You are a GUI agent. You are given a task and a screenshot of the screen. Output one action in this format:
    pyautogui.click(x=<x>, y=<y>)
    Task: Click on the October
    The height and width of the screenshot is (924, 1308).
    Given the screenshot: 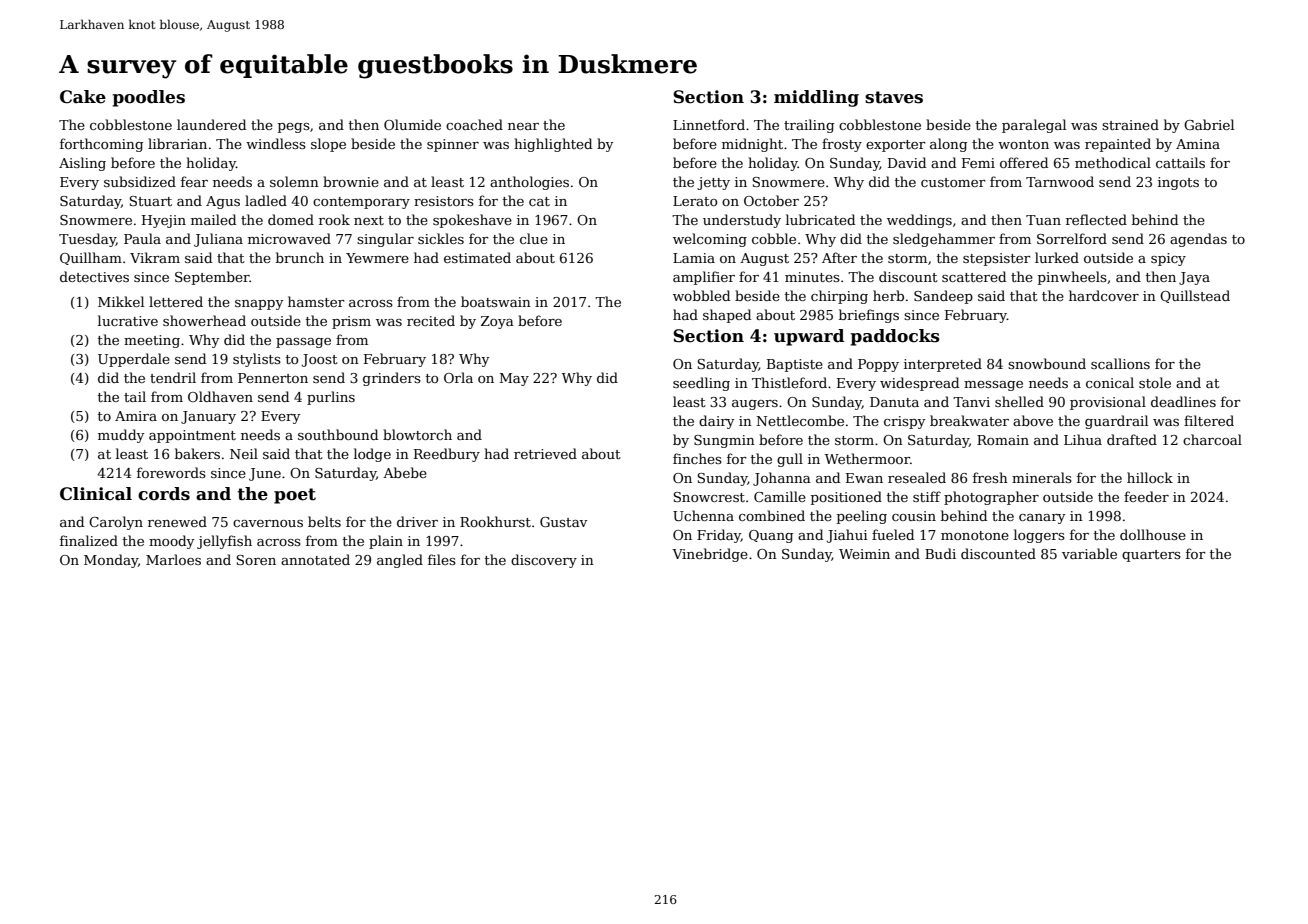 What is the action you would take?
    pyautogui.click(x=771, y=200)
